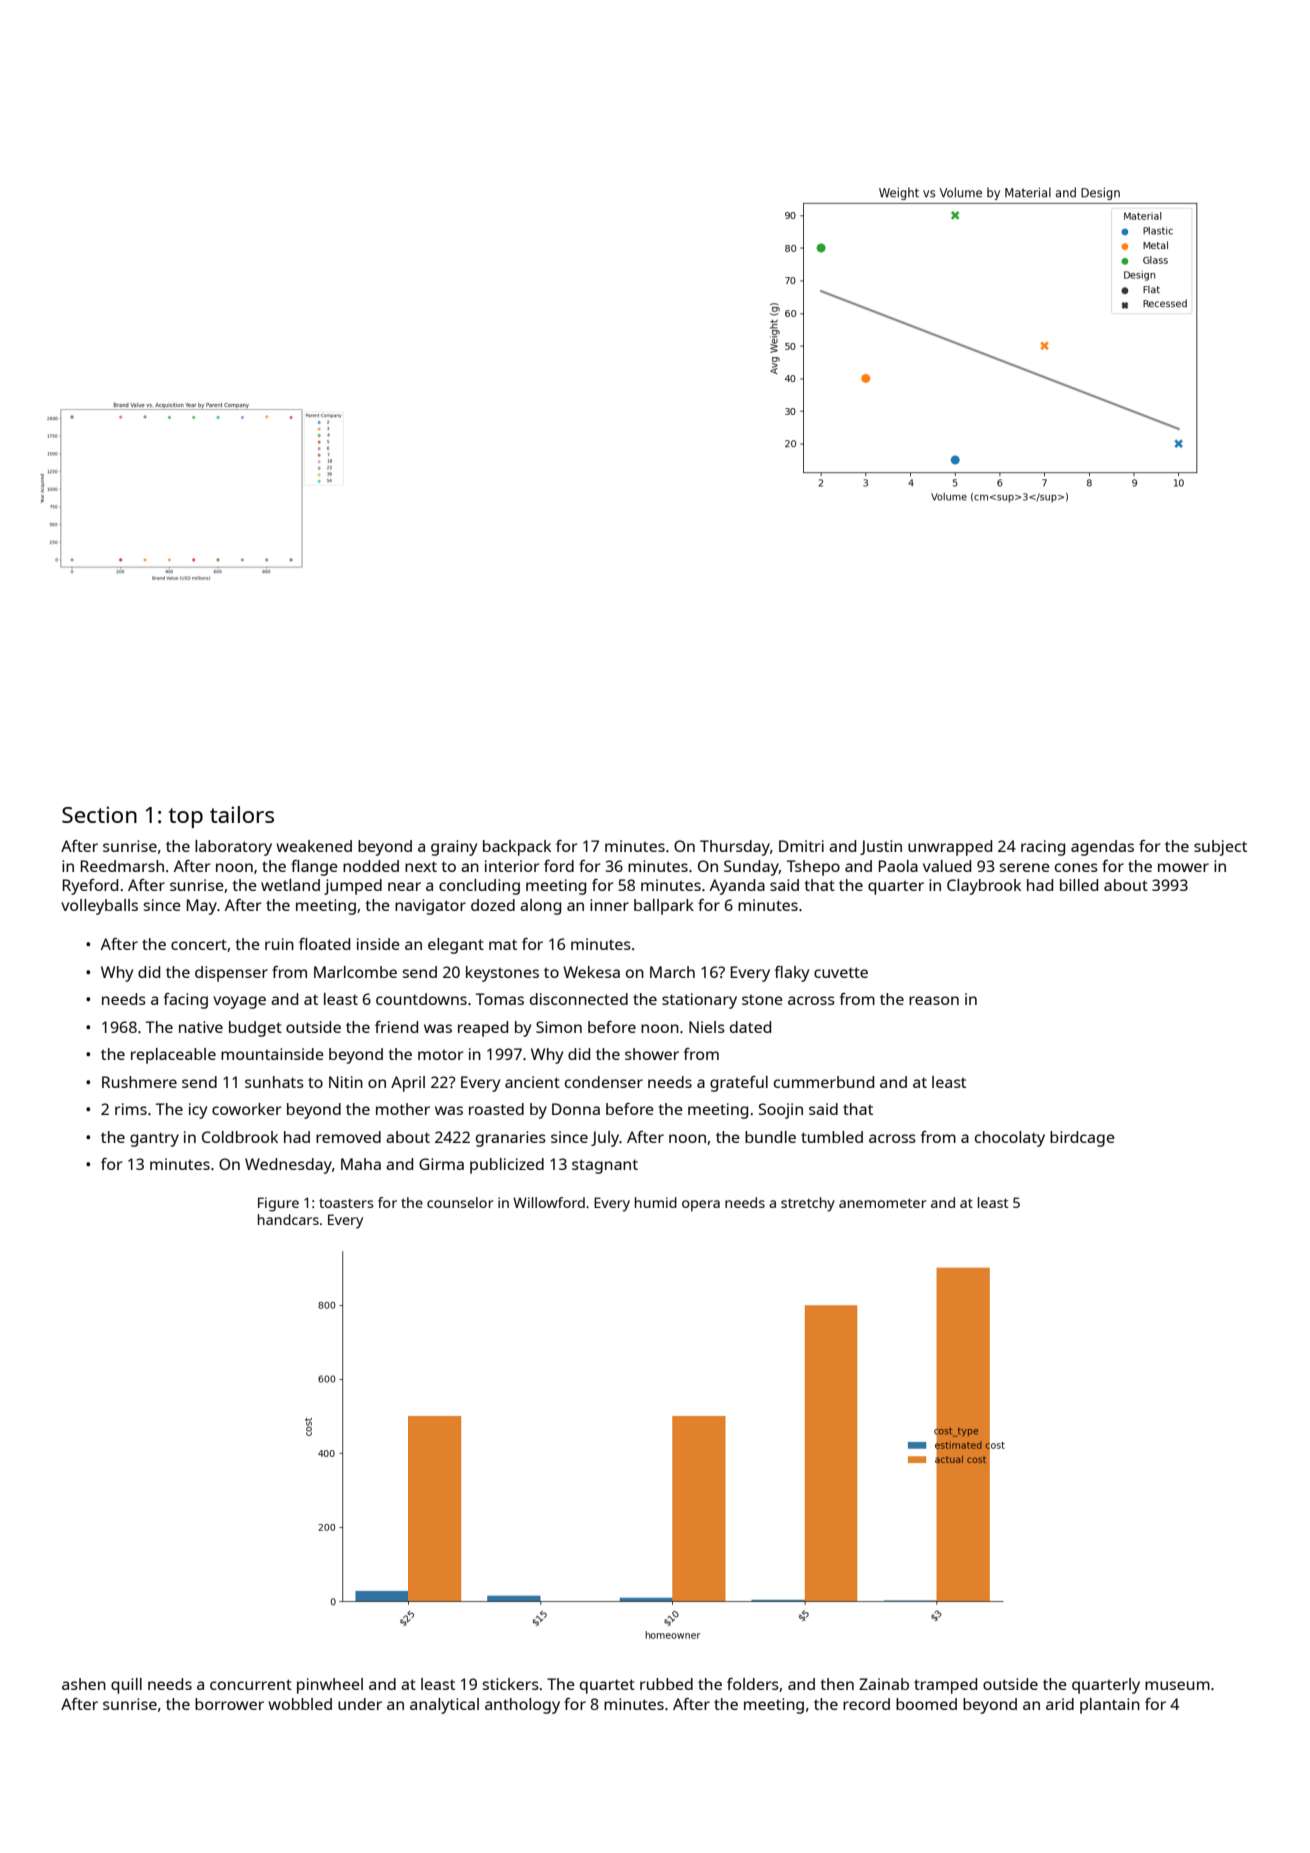  What do you see at coordinates (808, 1204) in the screenshot?
I see `stretchy` at bounding box center [808, 1204].
